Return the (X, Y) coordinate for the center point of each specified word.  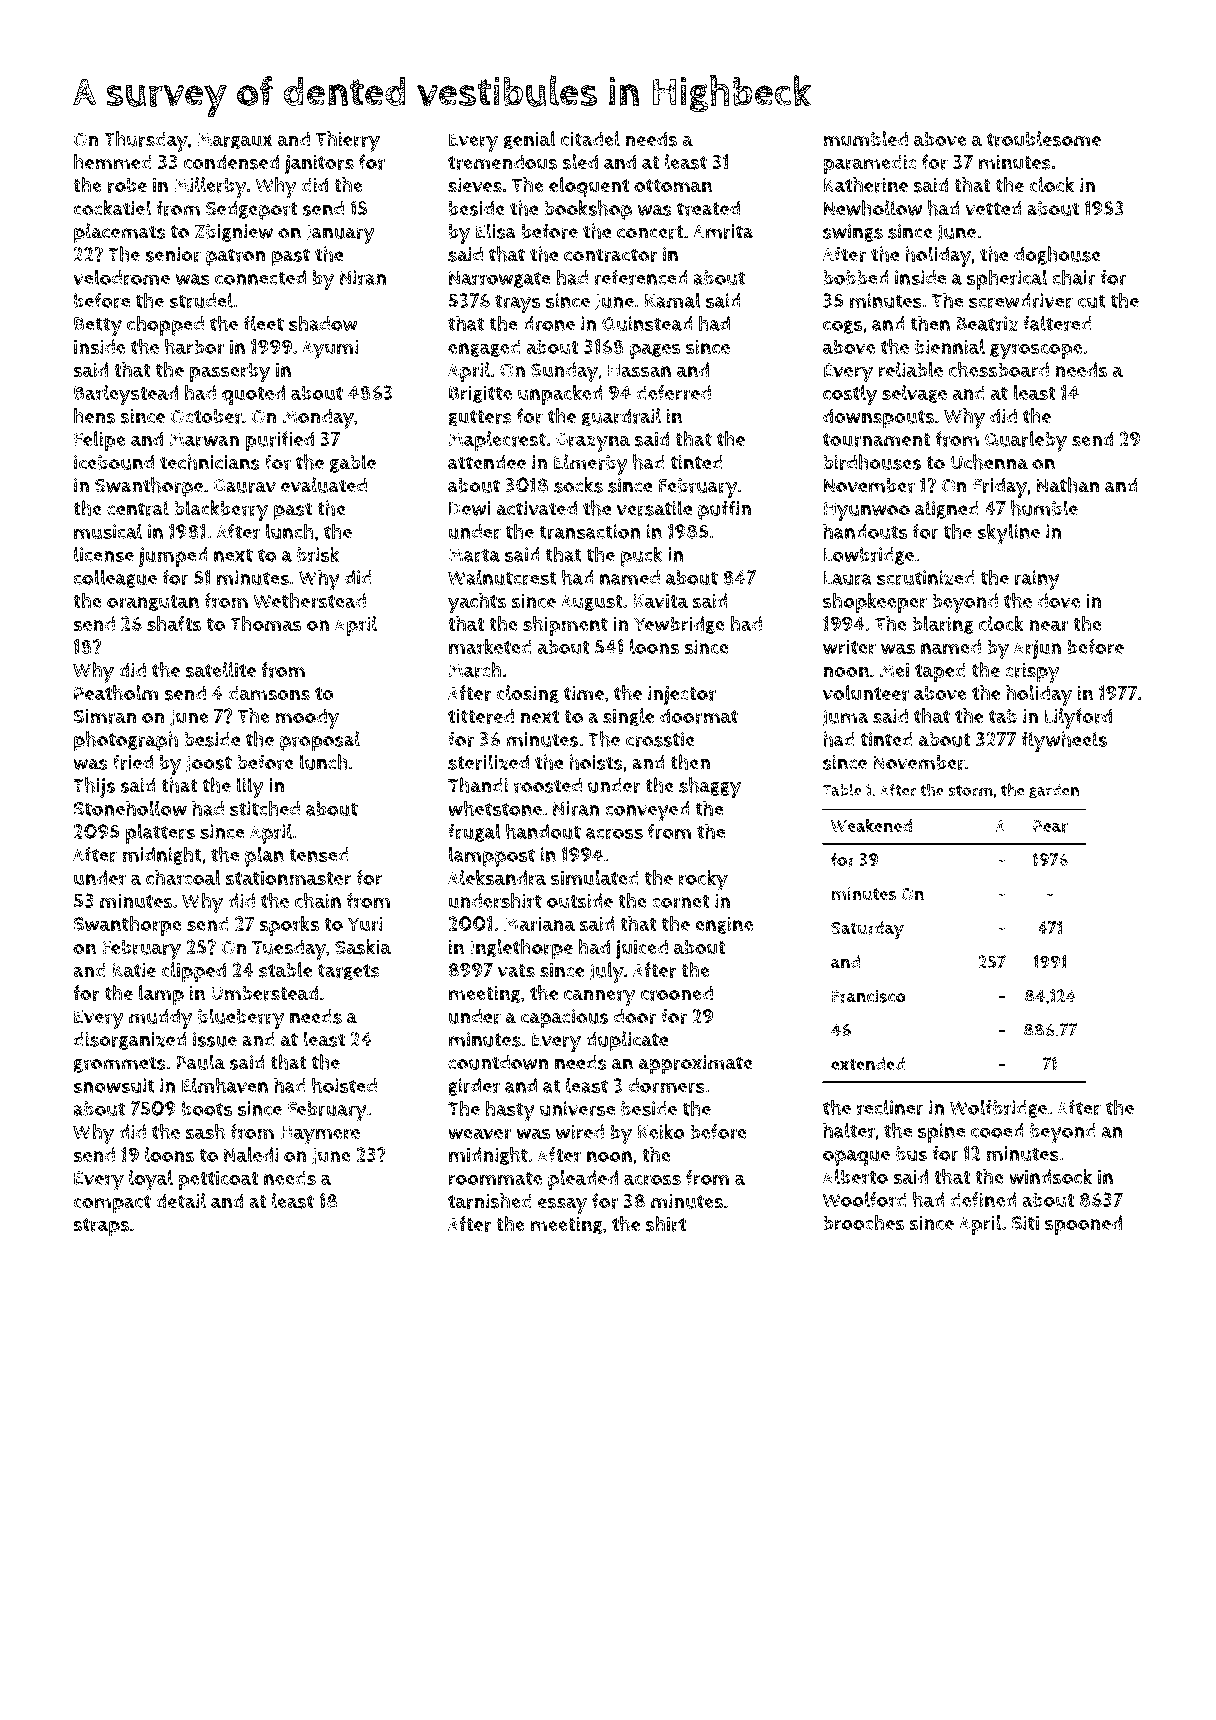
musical (108, 531)
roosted (548, 785)
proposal (320, 741)
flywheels (1064, 741)
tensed (319, 854)
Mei (894, 670)
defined (983, 1199)
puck (642, 556)
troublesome (1044, 139)
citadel (590, 138)
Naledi (251, 1154)
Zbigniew (234, 233)
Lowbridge (869, 556)
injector (682, 696)
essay (562, 1206)
